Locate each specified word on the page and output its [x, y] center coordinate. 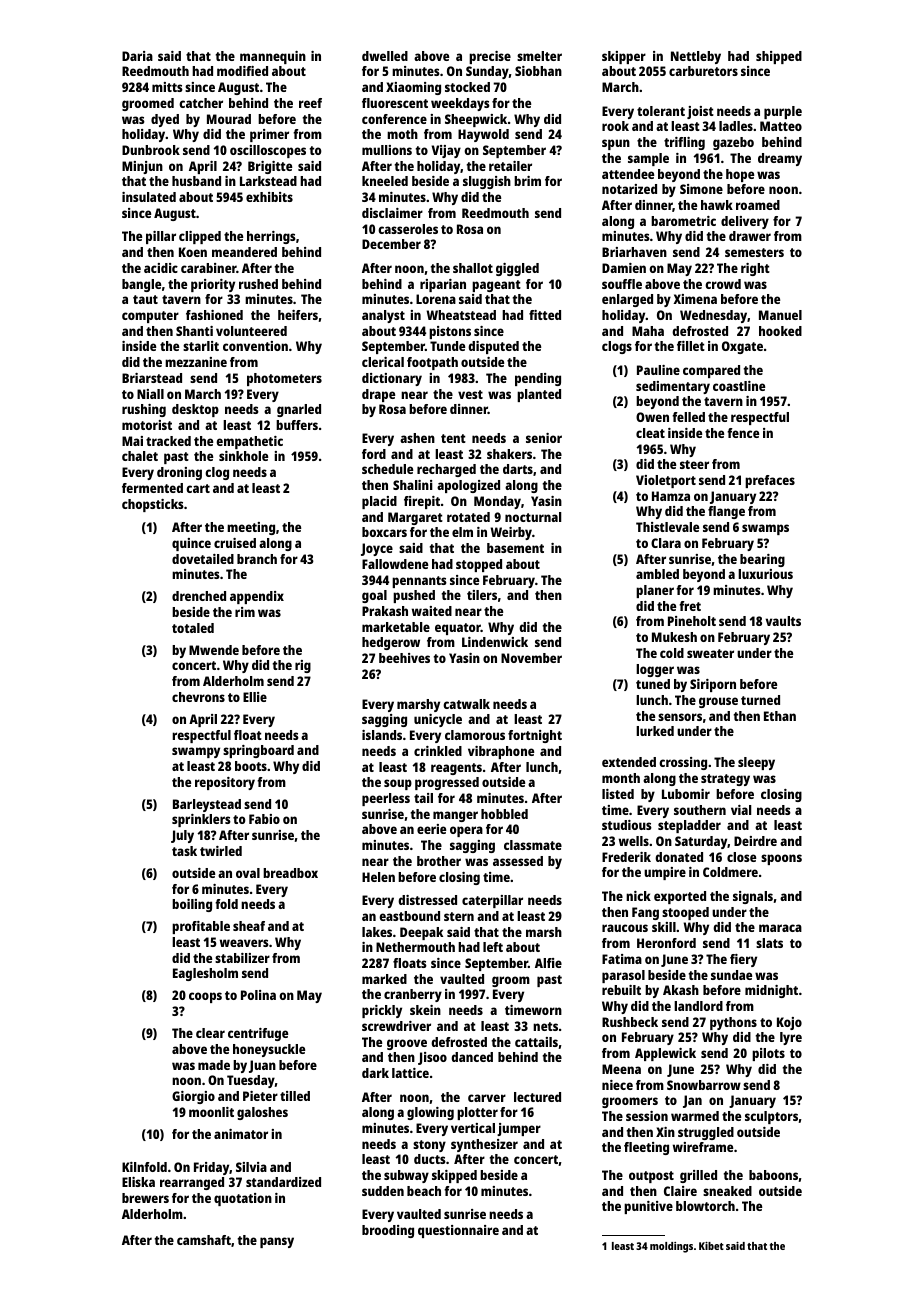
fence [743, 433]
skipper [624, 57]
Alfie [548, 963]
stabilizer [242, 958]
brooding [388, 1231]
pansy [277, 1242]
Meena [621, 1069]
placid [379, 502]
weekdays [460, 104]
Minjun [142, 167]
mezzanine [196, 362]
